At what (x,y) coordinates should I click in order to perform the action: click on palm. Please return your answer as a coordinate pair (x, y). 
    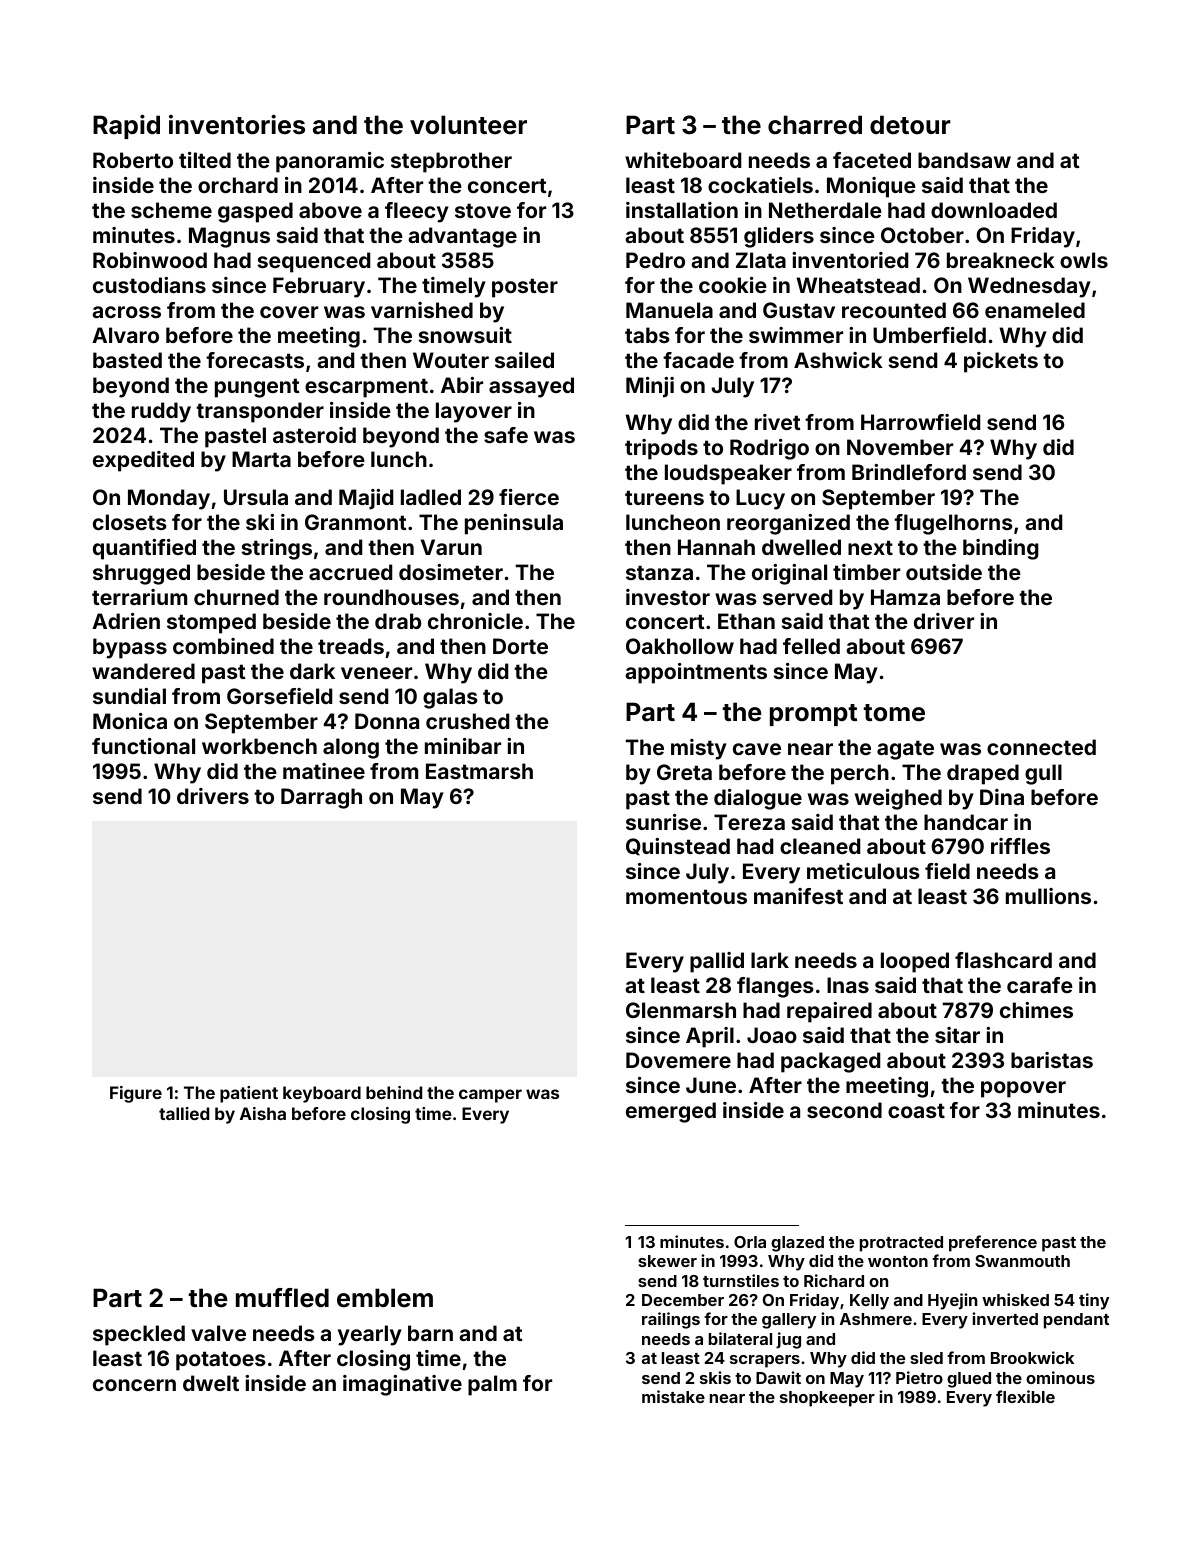
    Looking at the image, I should click on (492, 1385).
